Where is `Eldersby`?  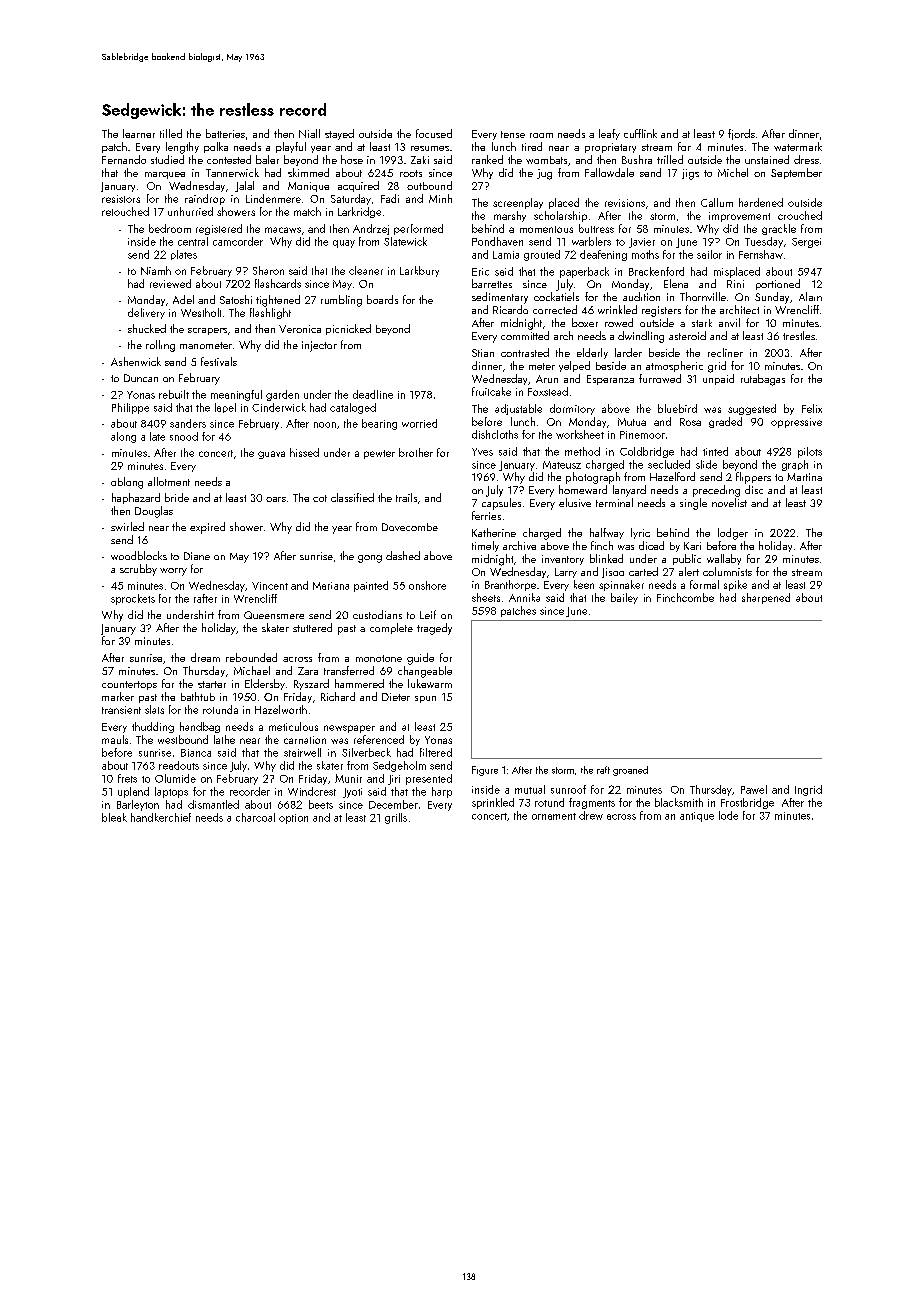 Eldersby is located at coordinates (265, 684).
